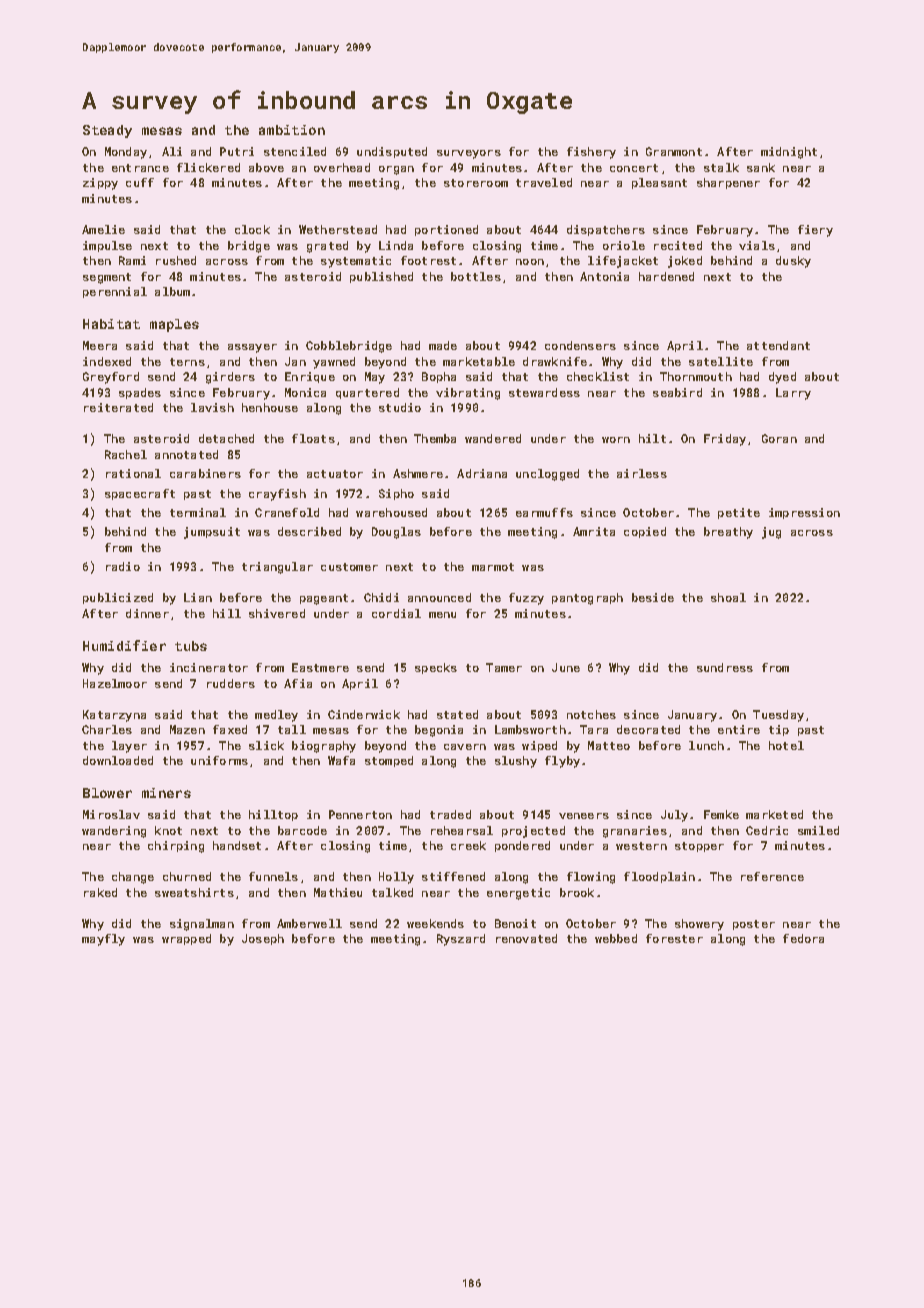  Describe the element at coordinates (140, 182) in the page. I see `cuff` at that location.
